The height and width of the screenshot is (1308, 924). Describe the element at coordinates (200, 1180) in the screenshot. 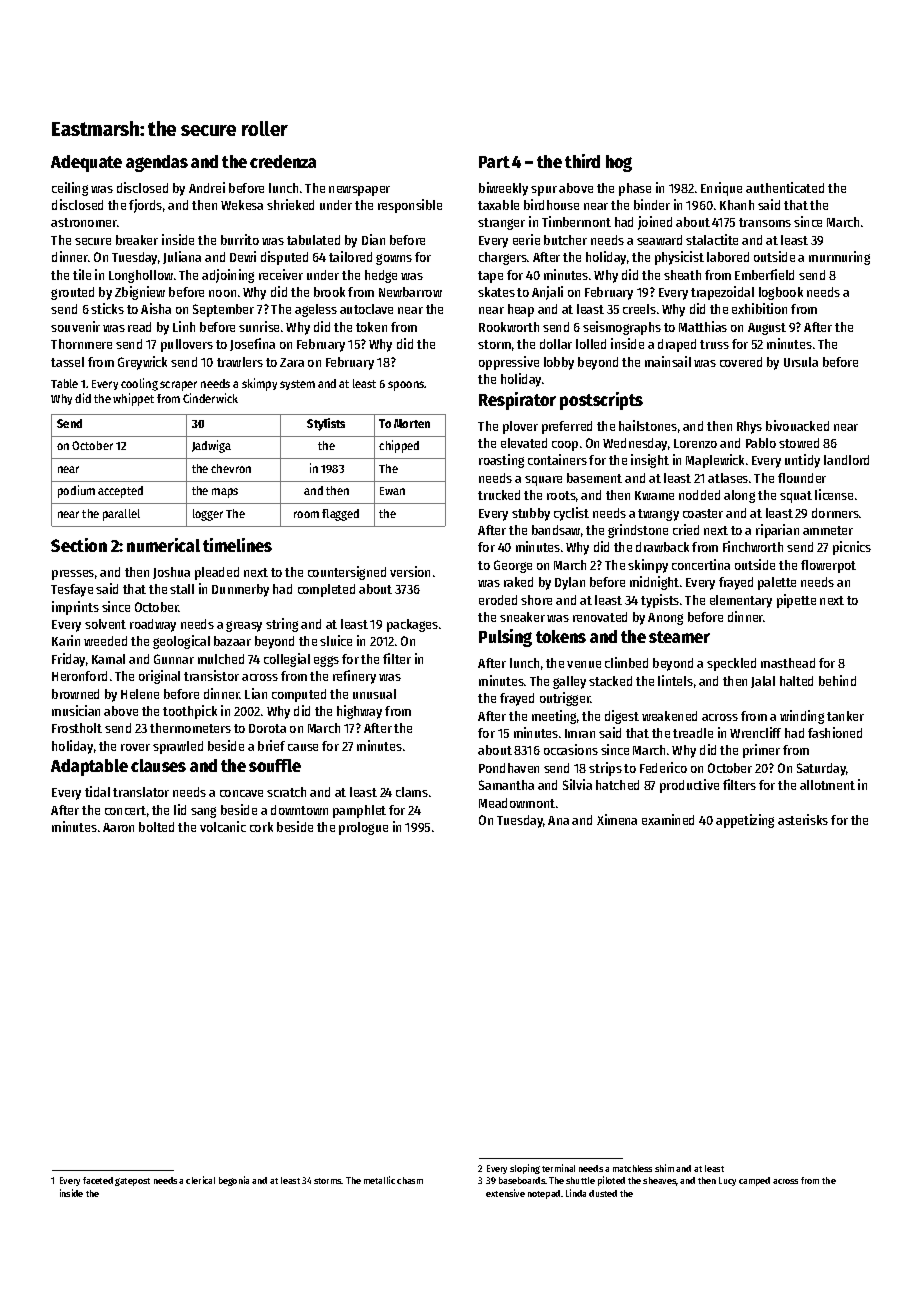

I see `clerical` at that location.
